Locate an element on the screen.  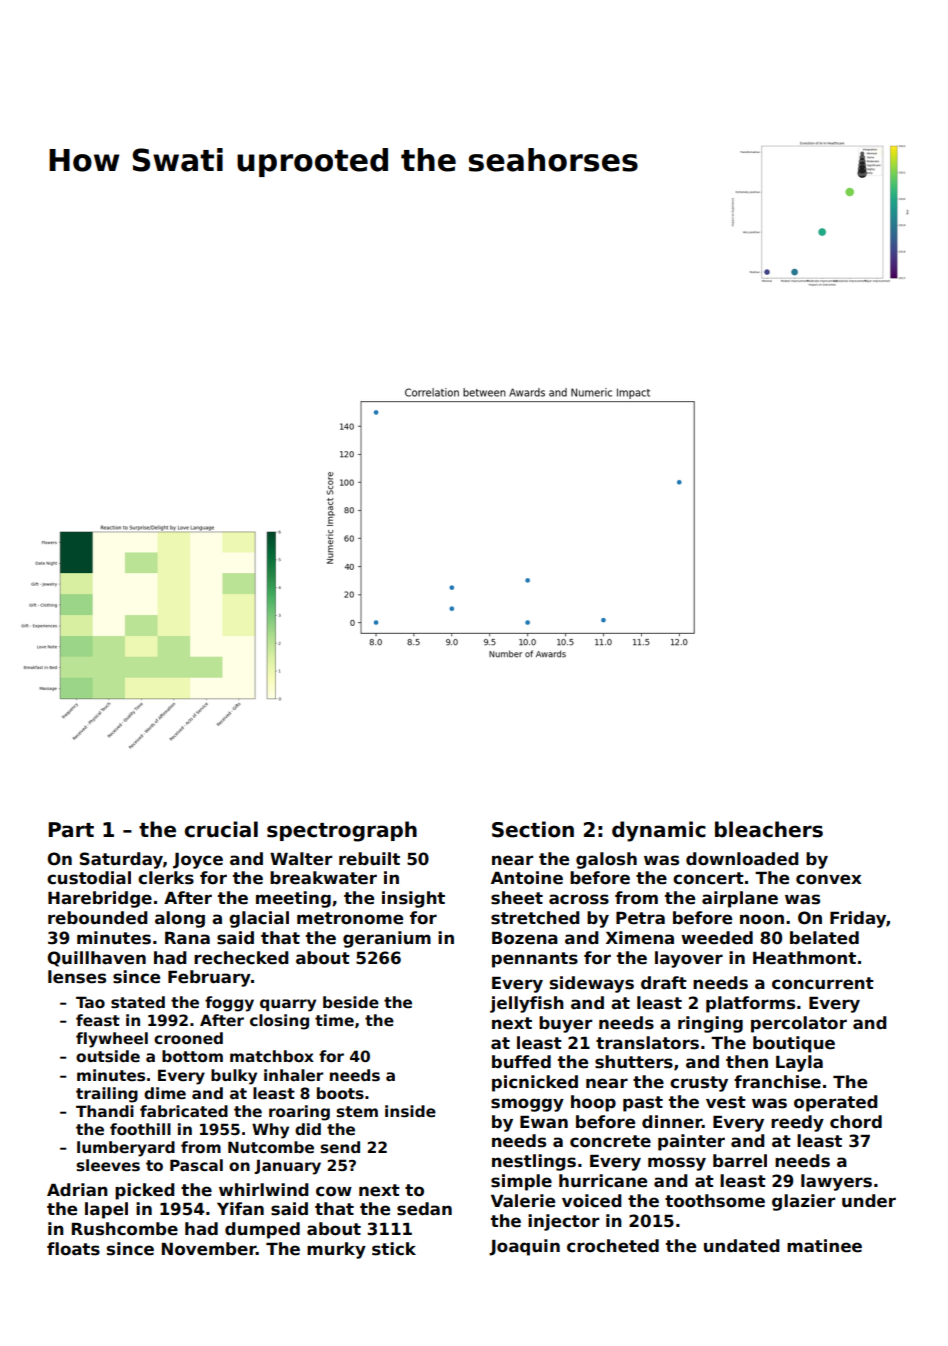
jellyfish is located at coordinates (527, 1004).
